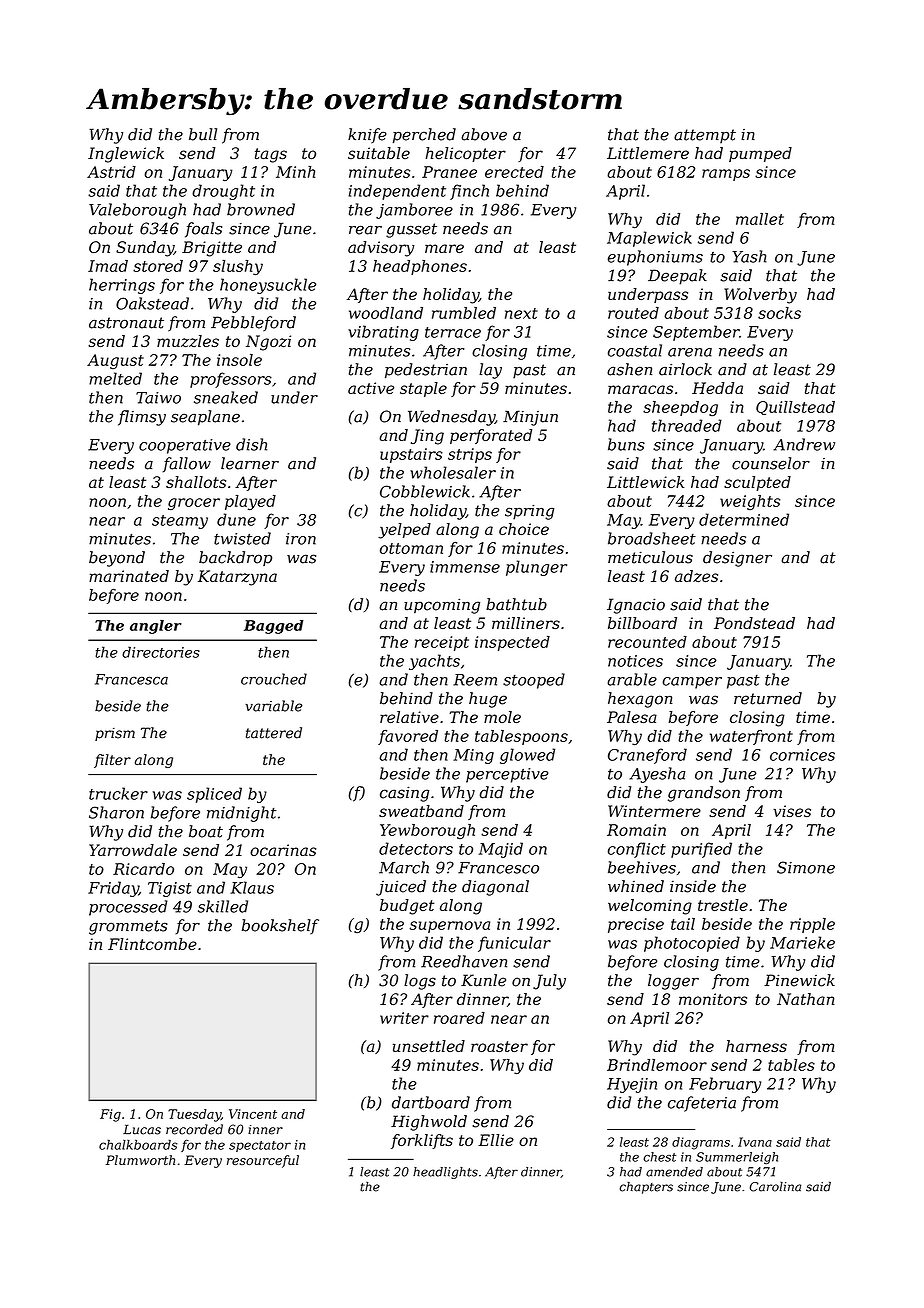  Describe the element at coordinates (792, 811) in the document. I see `vises` at that location.
